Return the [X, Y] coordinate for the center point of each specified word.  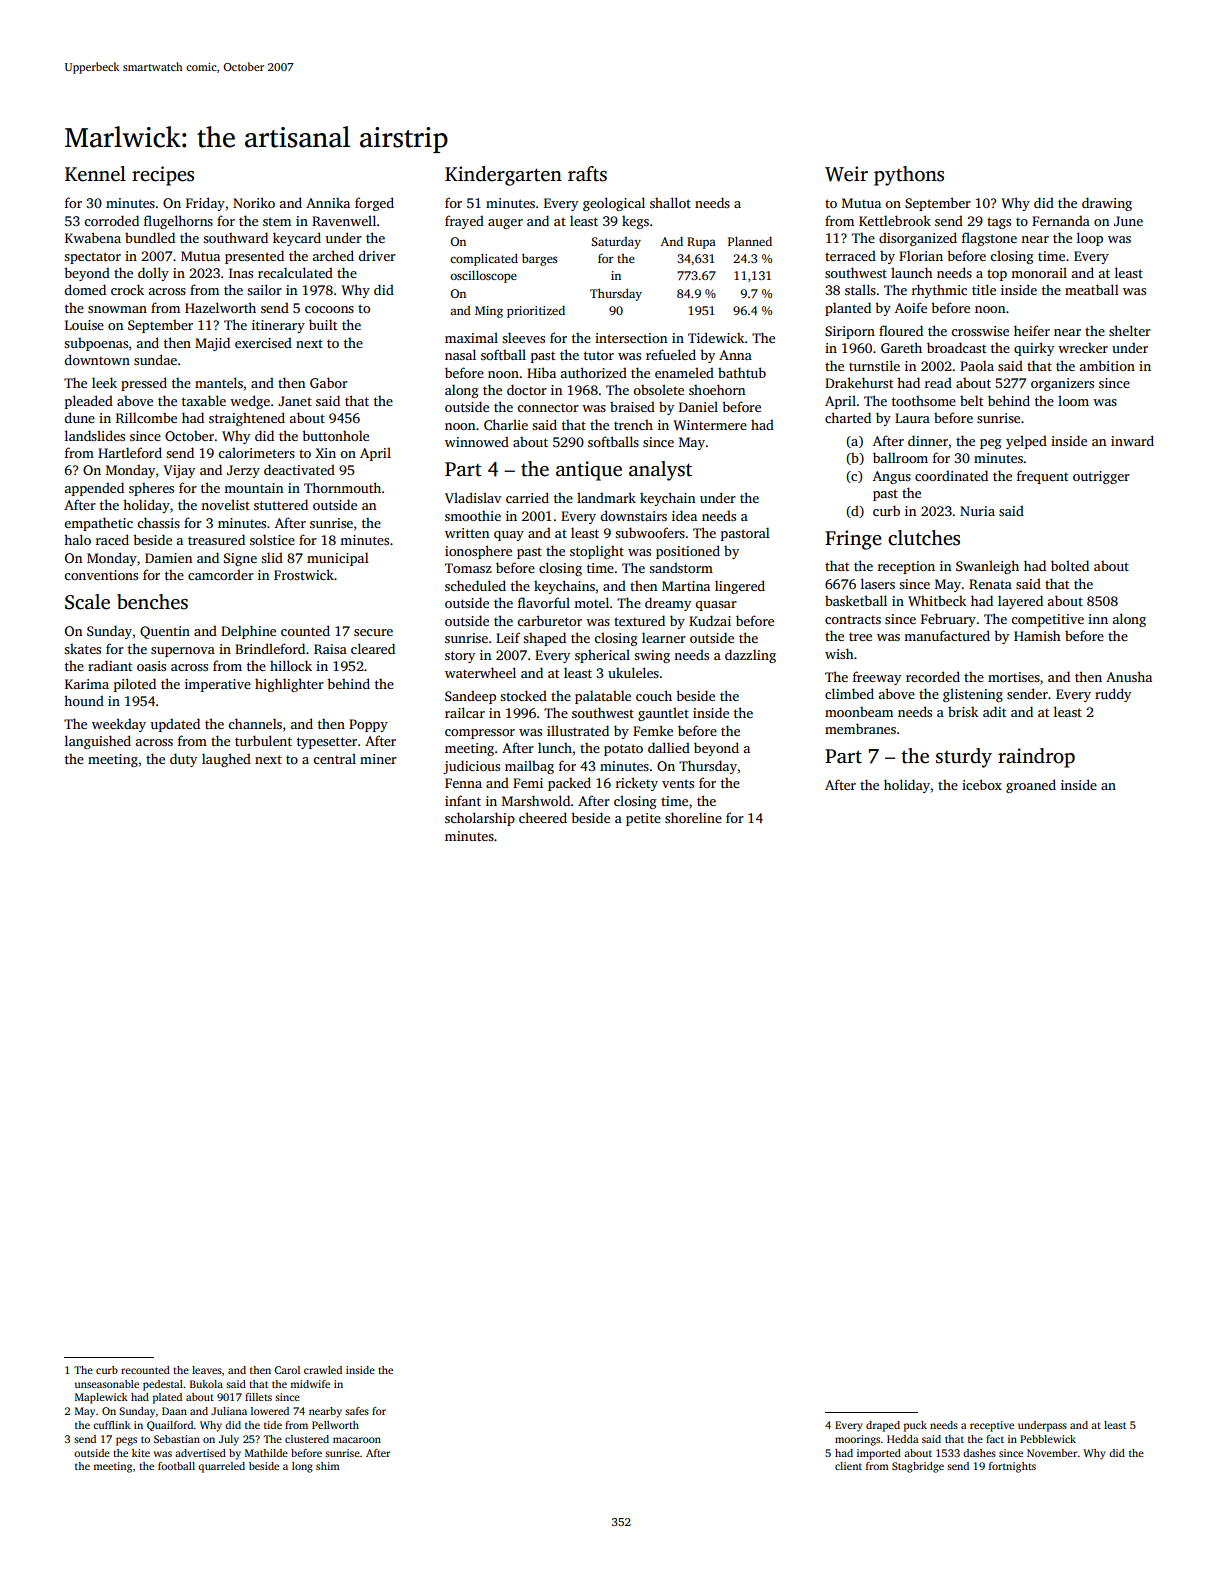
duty [183, 760]
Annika [328, 202]
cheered [543, 817]
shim [328, 1466]
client [848, 1466]
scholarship [480, 819]
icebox [982, 784]
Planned [750, 241]
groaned [1031, 786]
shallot [670, 202]
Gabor [329, 382]
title [984, 289]
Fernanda [1061, 220]
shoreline [693, 817]
